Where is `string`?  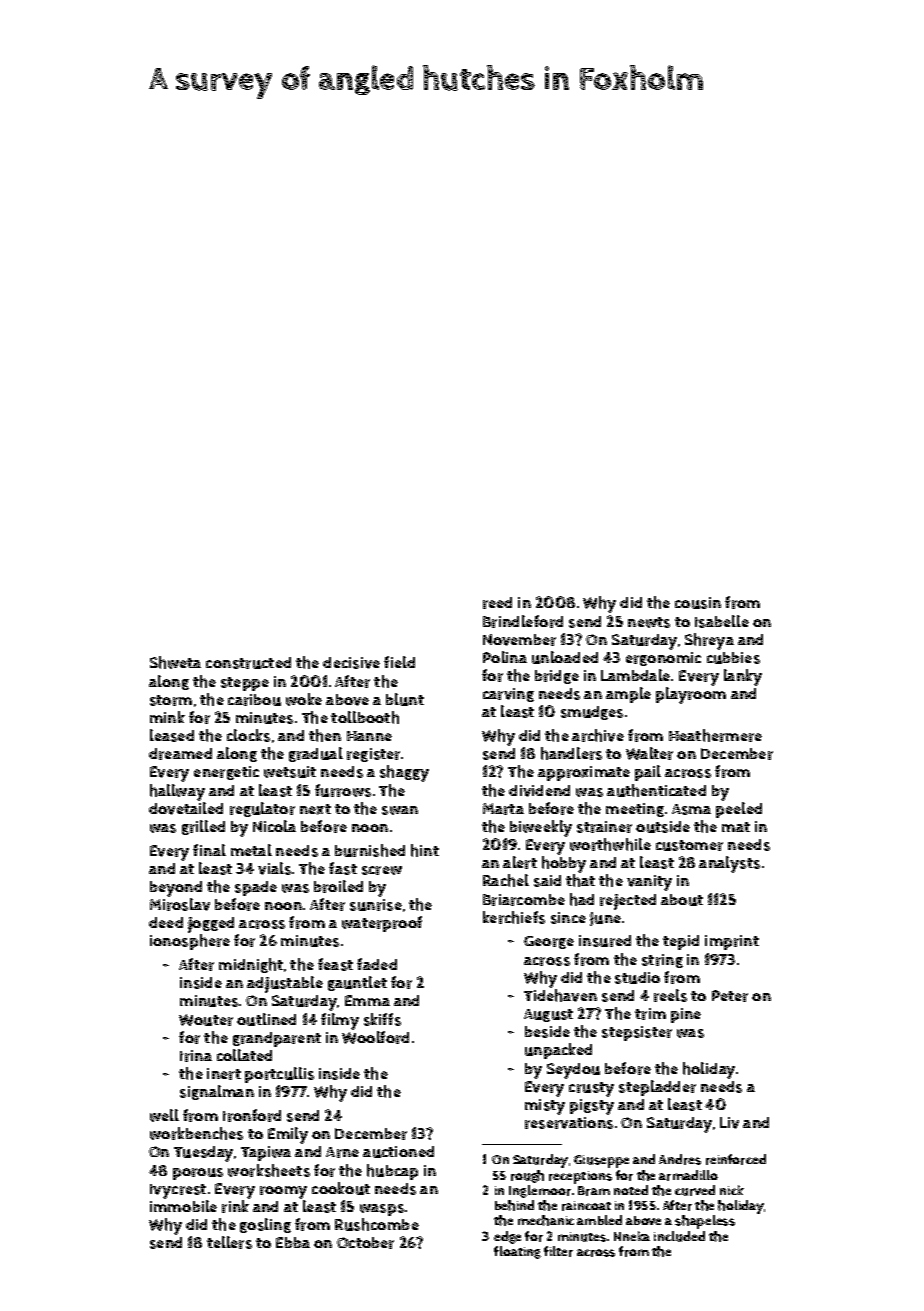 string is located at coordinates (662, 961).
